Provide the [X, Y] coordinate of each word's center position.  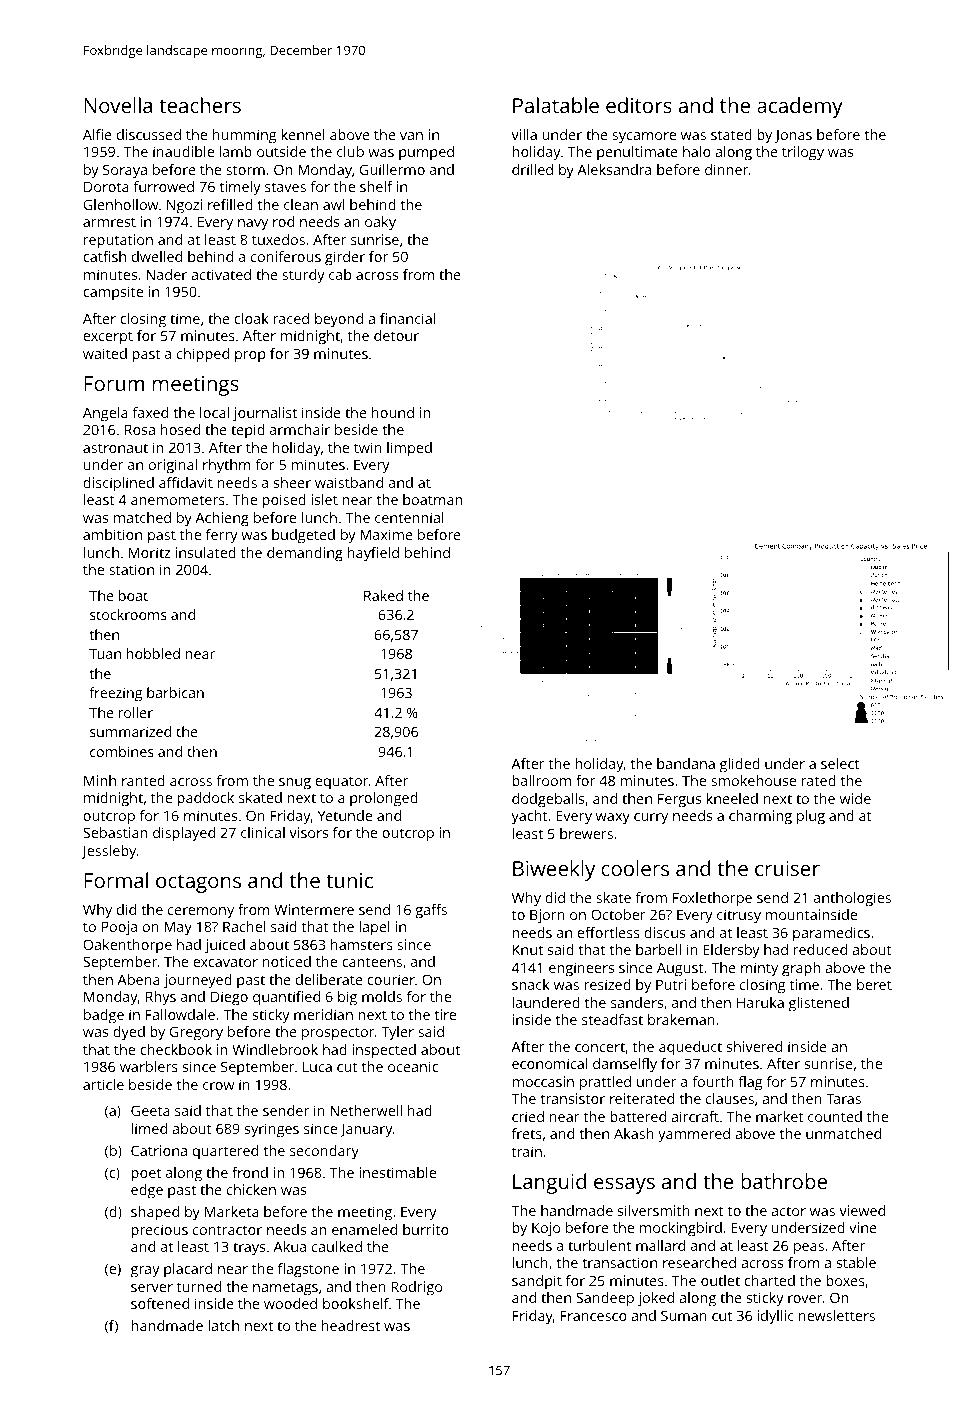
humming [245, 136]
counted [835, 1116]
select [840, 763]
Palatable [556, 105]
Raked [383, 595]
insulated [205, 552]
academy [800, 107]
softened [160, 1303]
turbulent [599, 1245]
